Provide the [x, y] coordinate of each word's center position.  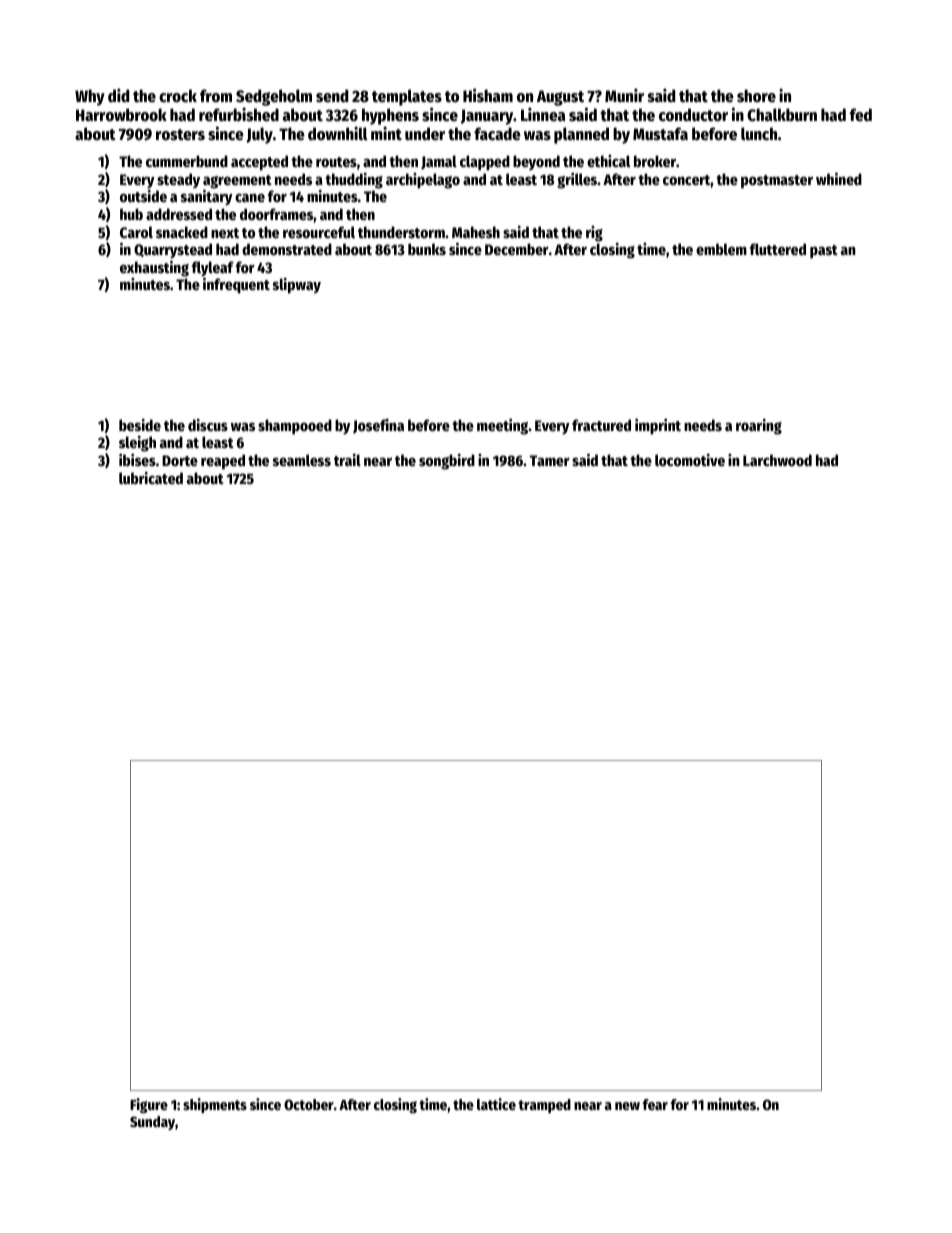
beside [140, 425]
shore [756, 96]
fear [655, 1104]
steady [178, 180]
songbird [447, 462]
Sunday [152, 1123]
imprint [658, 427]
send [332, 96]
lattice [496, 1104]
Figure [149, 1105]
